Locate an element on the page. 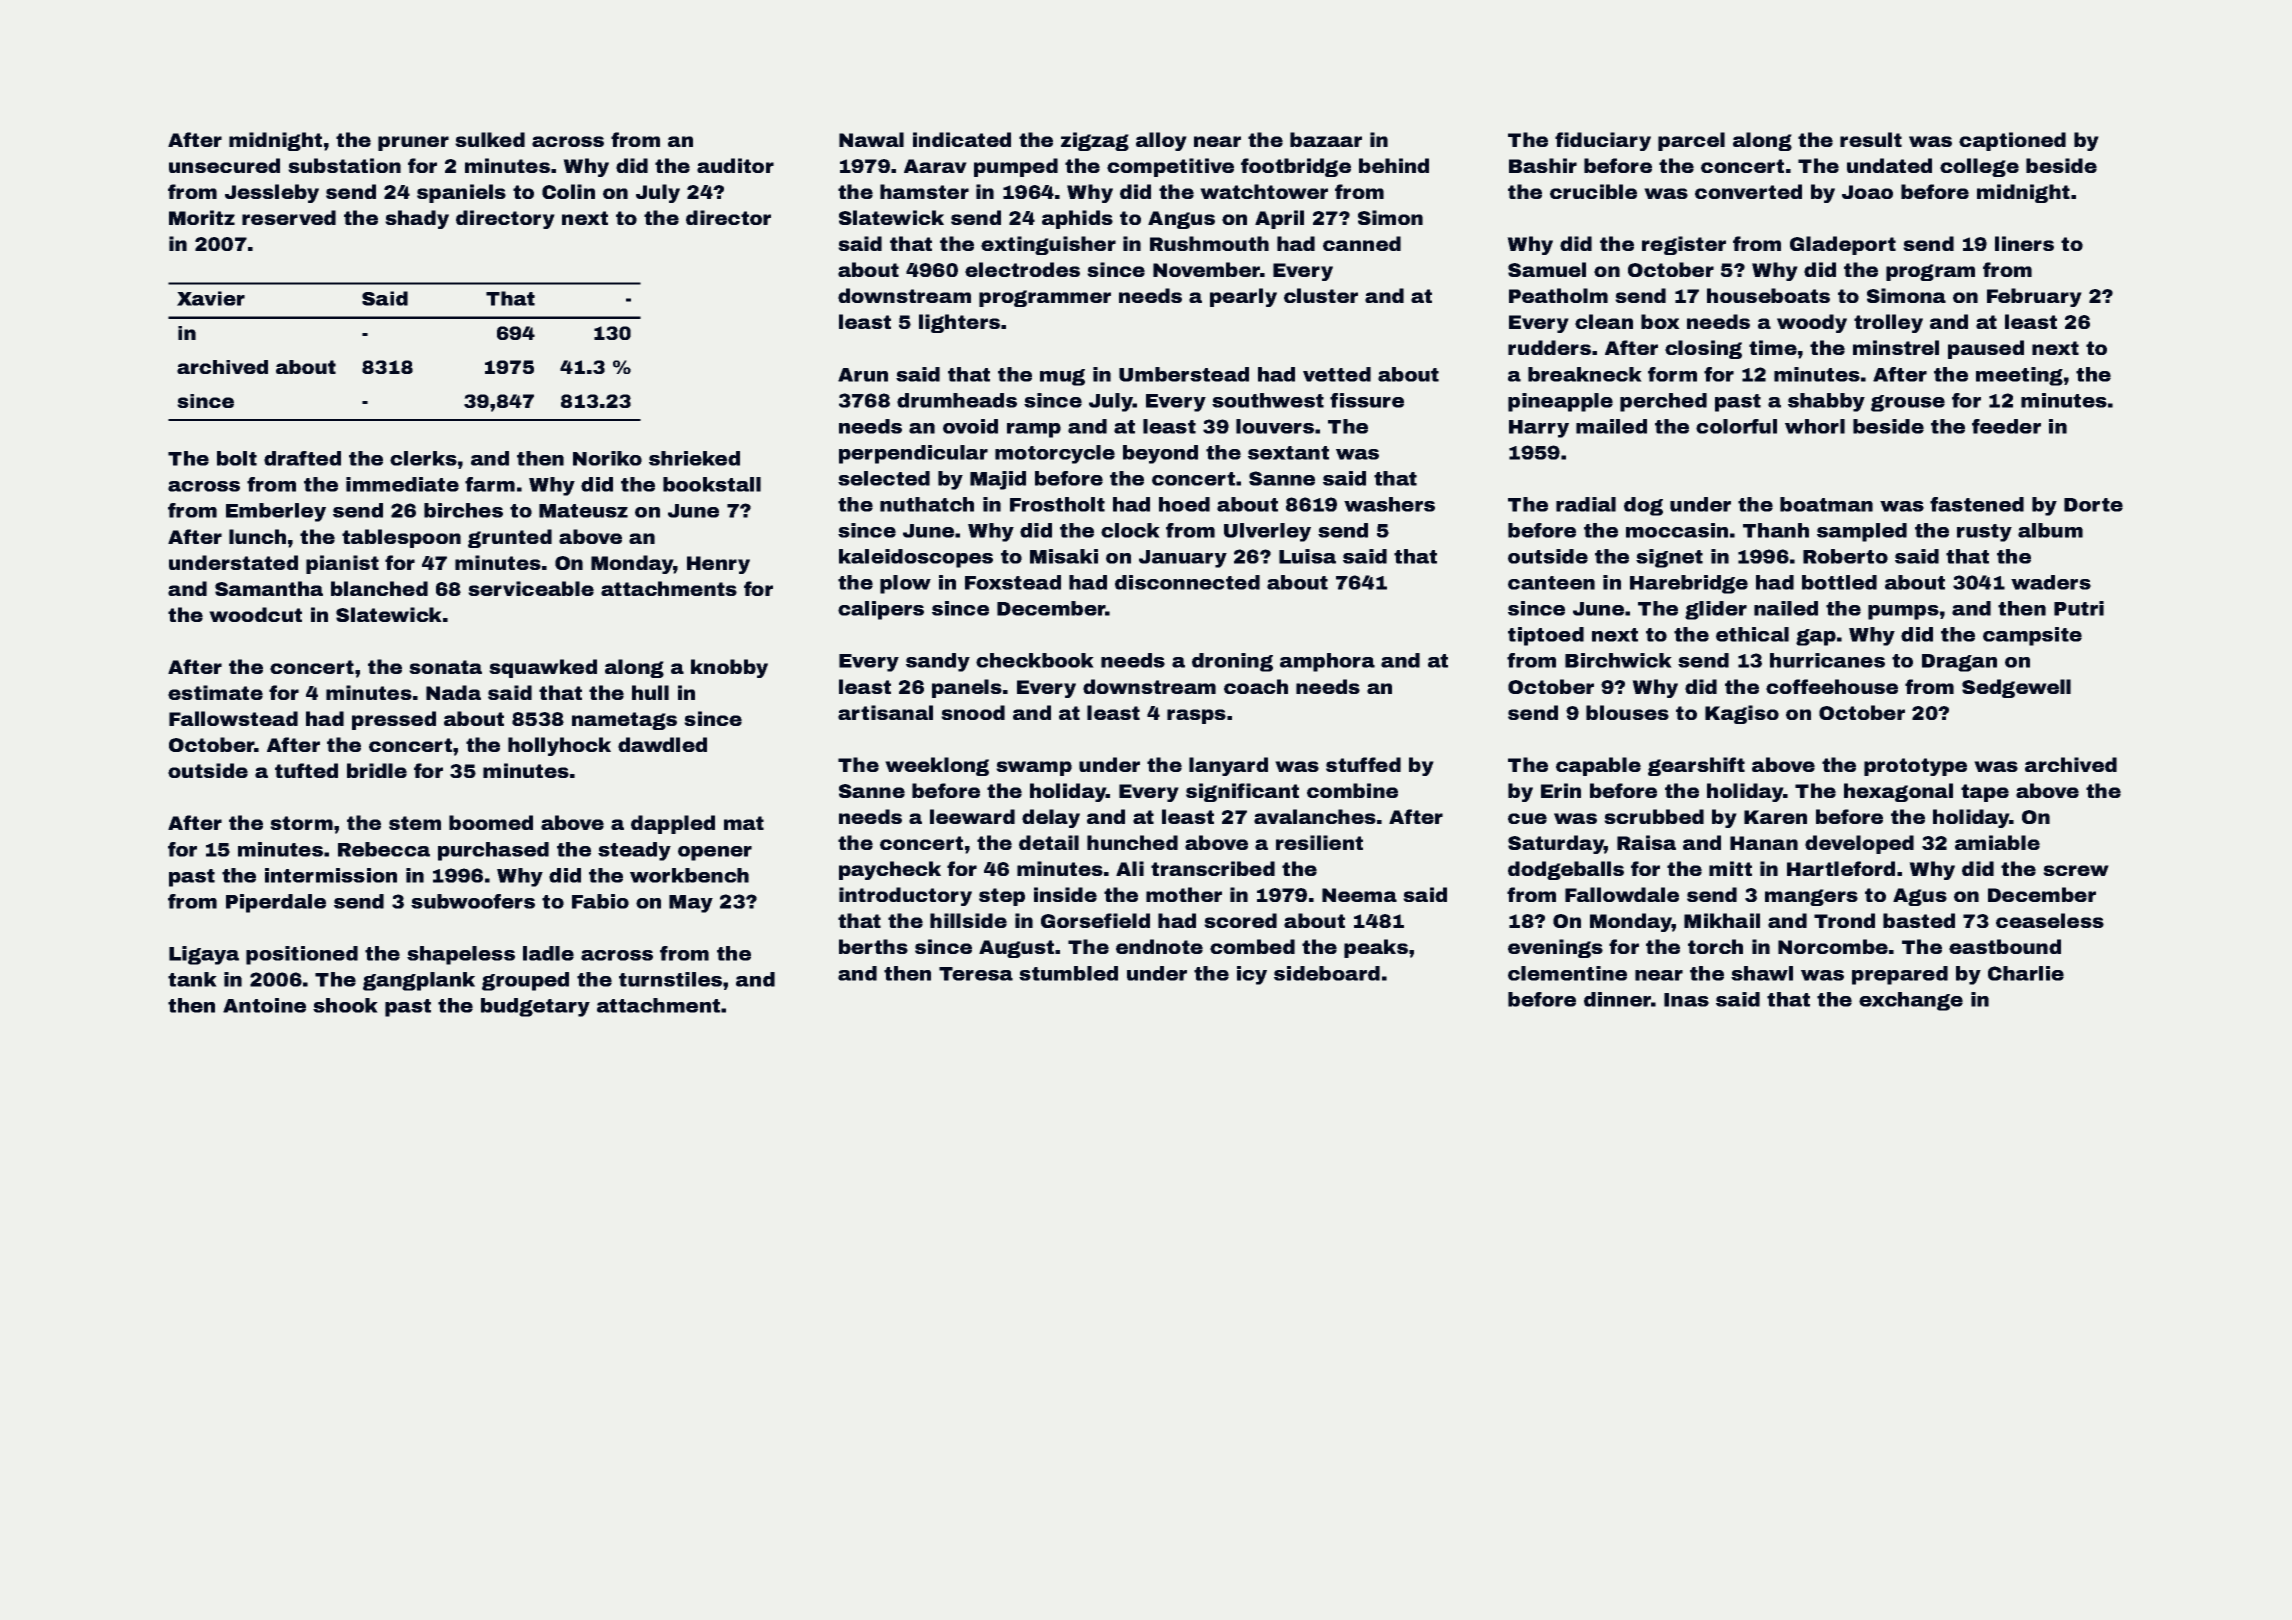 Image resolution: width=2292 pixels, height=1620 pixels. nametags is located at coordinates (624, 721).
